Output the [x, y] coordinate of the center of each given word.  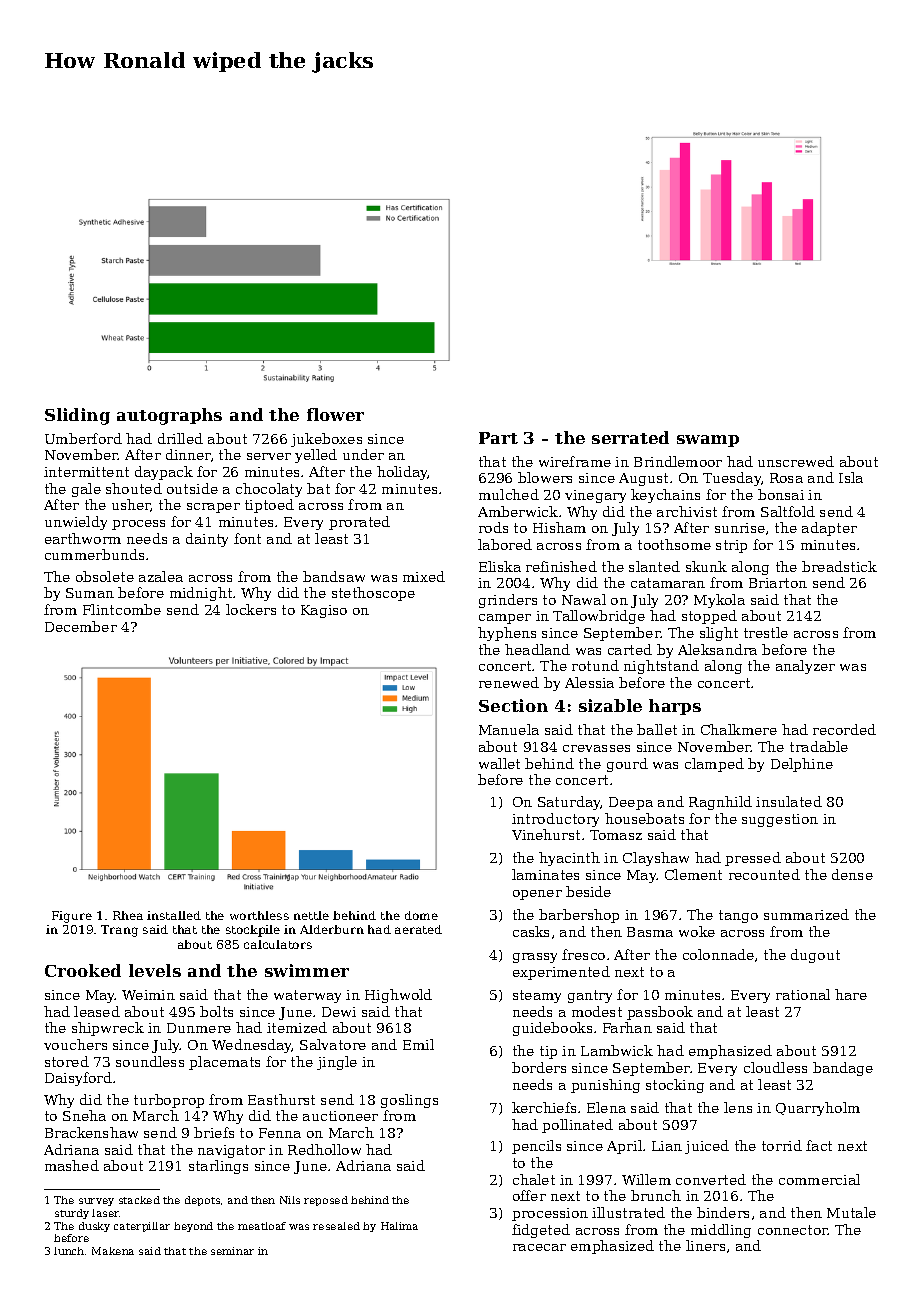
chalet [534, 1179]
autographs [169, 416]
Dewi [339, 1012]
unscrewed [796, 461]
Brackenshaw [91, 1132]
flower [335, 414]
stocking [675, 1086]
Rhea [128, 915]
